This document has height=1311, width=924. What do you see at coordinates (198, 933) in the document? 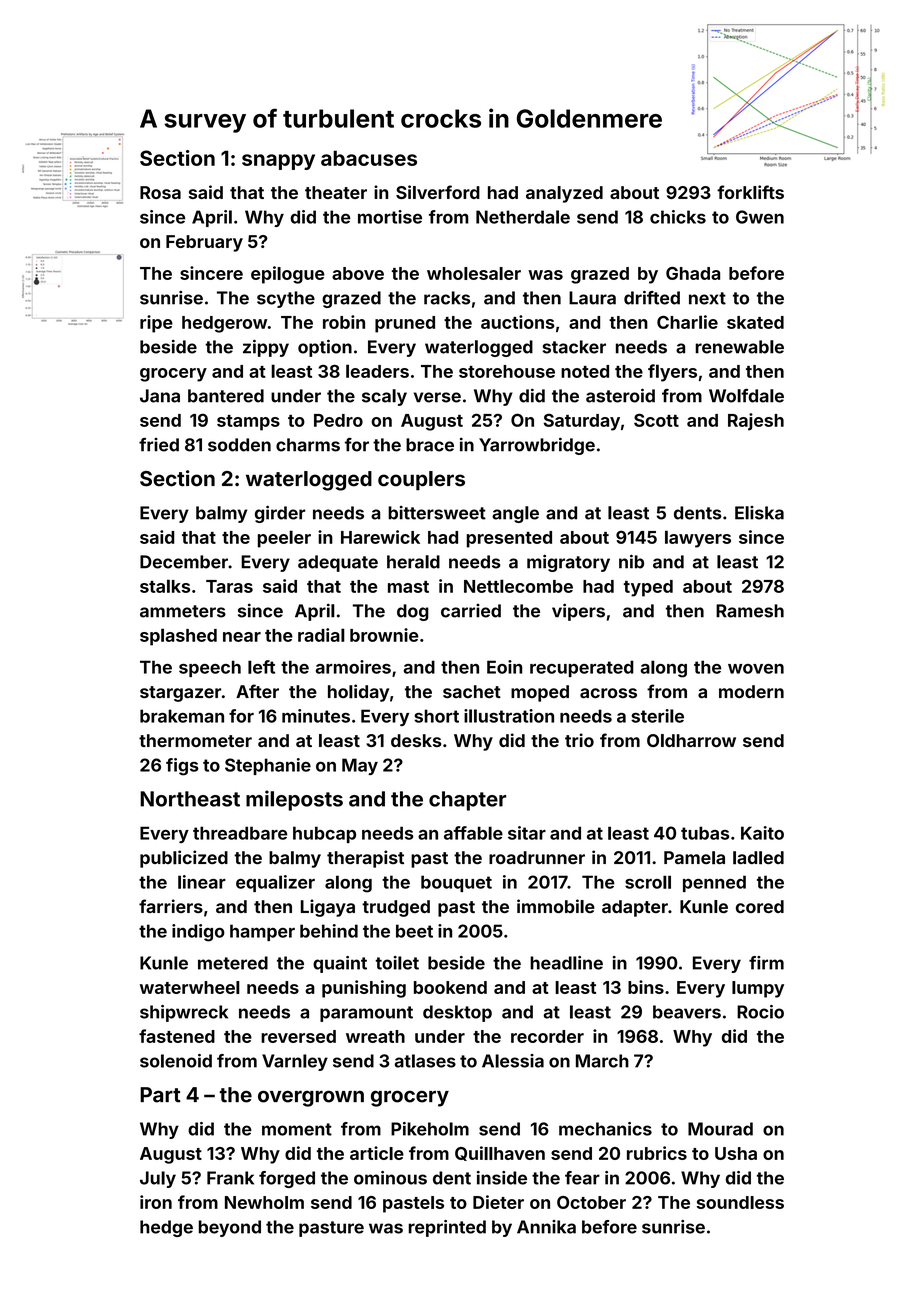
I see `indigo` at bounding box center [198, 933].
